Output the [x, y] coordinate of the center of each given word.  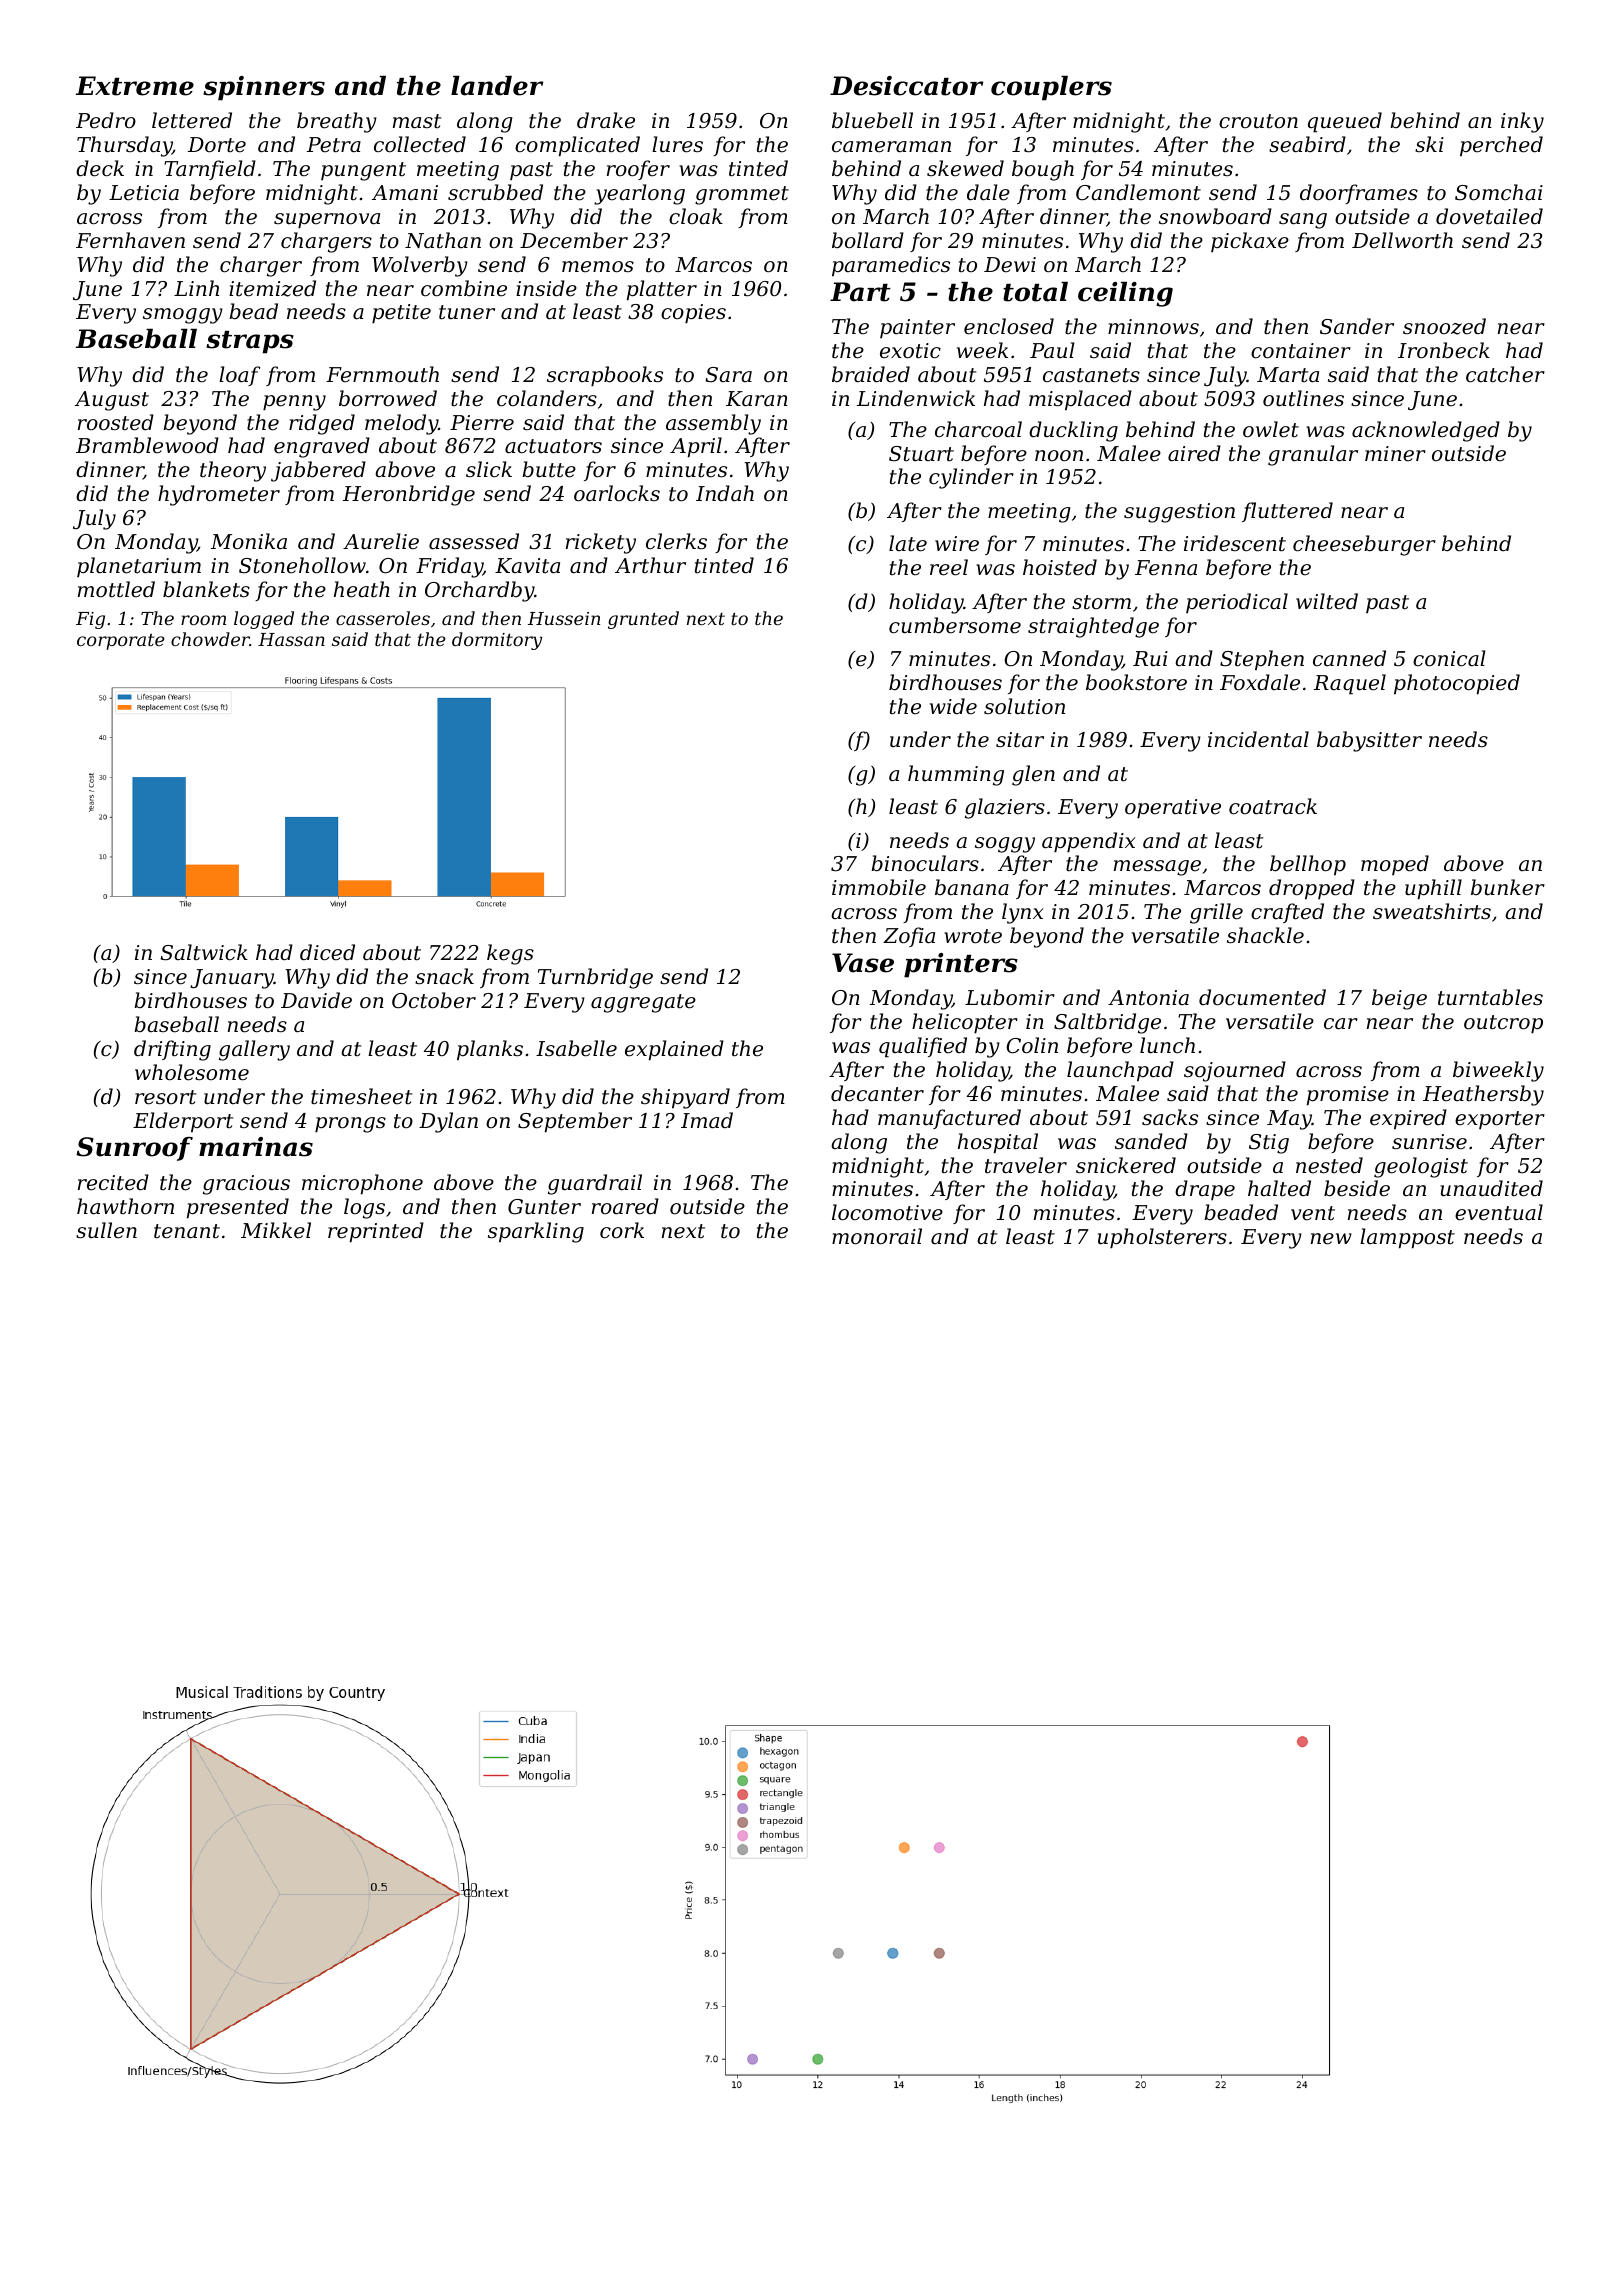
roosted [116, 422]
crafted [1287, 913]
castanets [1091, 375]
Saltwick [204, 952]
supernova [327, 221]
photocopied [1457, 684]
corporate [121, 642]
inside [546, 288]
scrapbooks [605, 376]
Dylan [448, 1122]
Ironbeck [1444, 350]
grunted [643, 620]
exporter [1500, 1120]
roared [625, 1206]
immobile [879, 887]
